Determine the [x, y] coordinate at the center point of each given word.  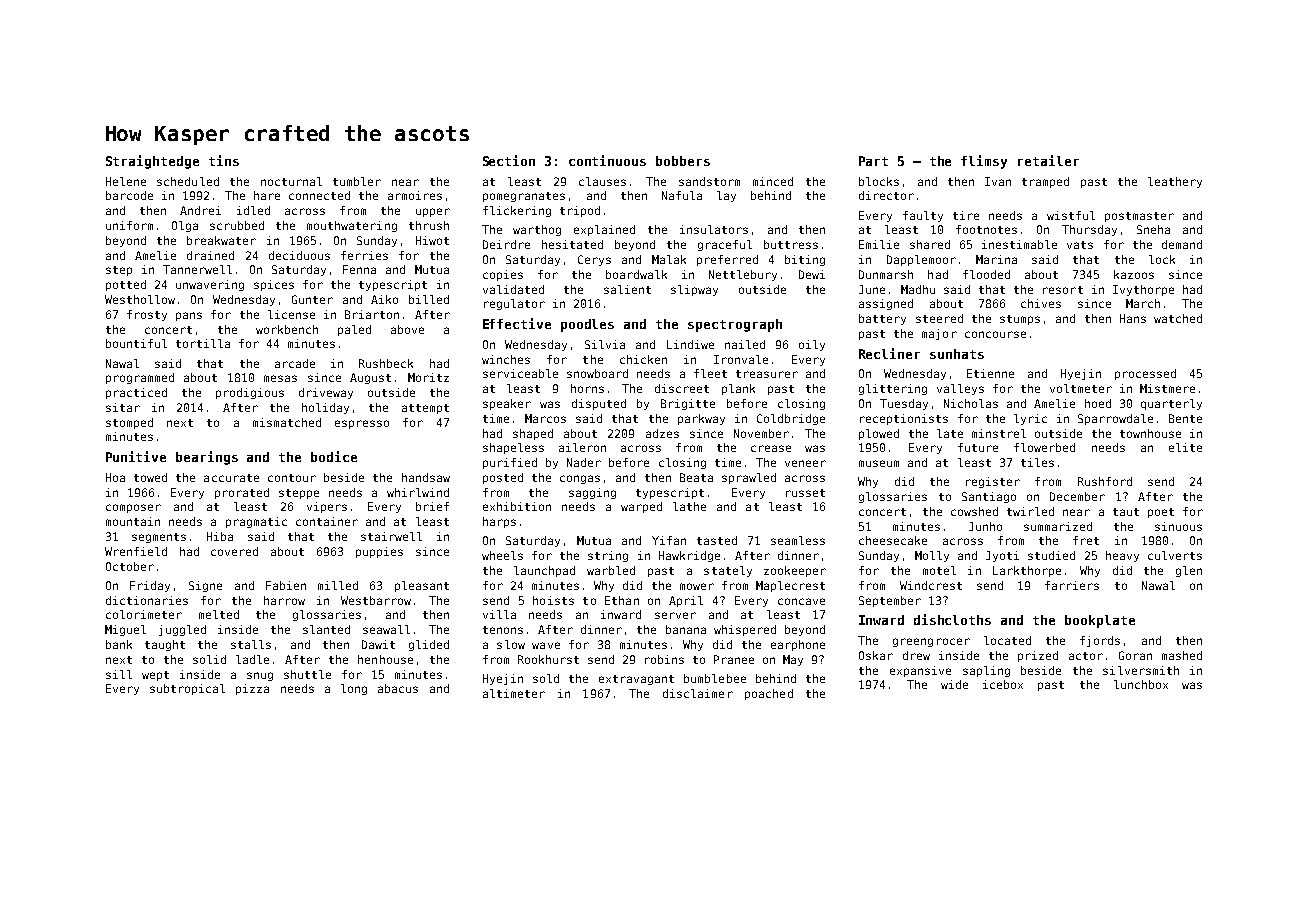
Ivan [998, 181]
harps [499, 522]
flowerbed [1044, 447]
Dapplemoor [921, 260]
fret [1086, 540]
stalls [251, 644]
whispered [745, 630]
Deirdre [506, 244]
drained [210, 255]
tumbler [357, 181]
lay [726, 196]
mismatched [287, 422]
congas [580, 479]
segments [159, 538]
